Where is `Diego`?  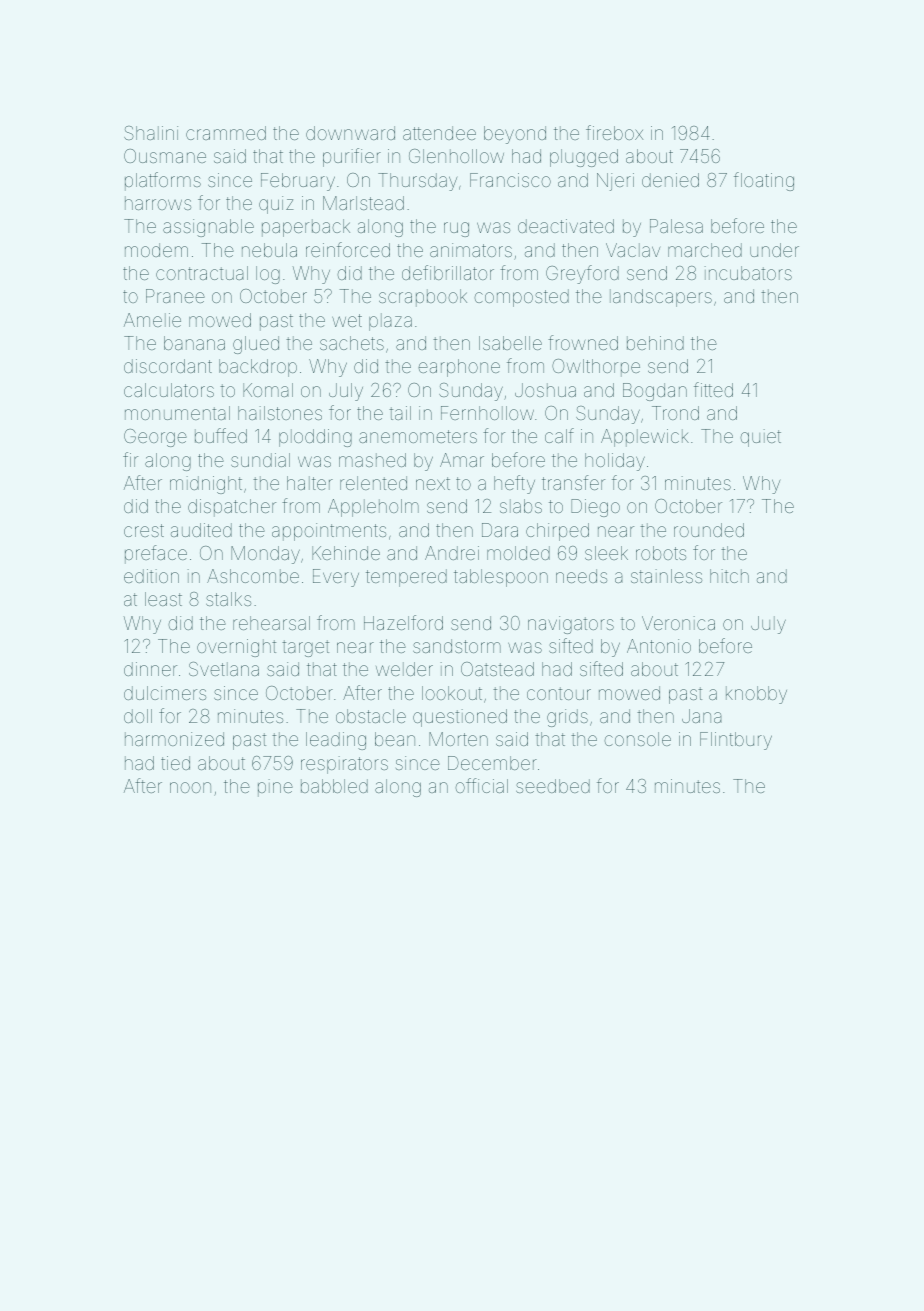
Diego is located at coordinates (595, 508).
